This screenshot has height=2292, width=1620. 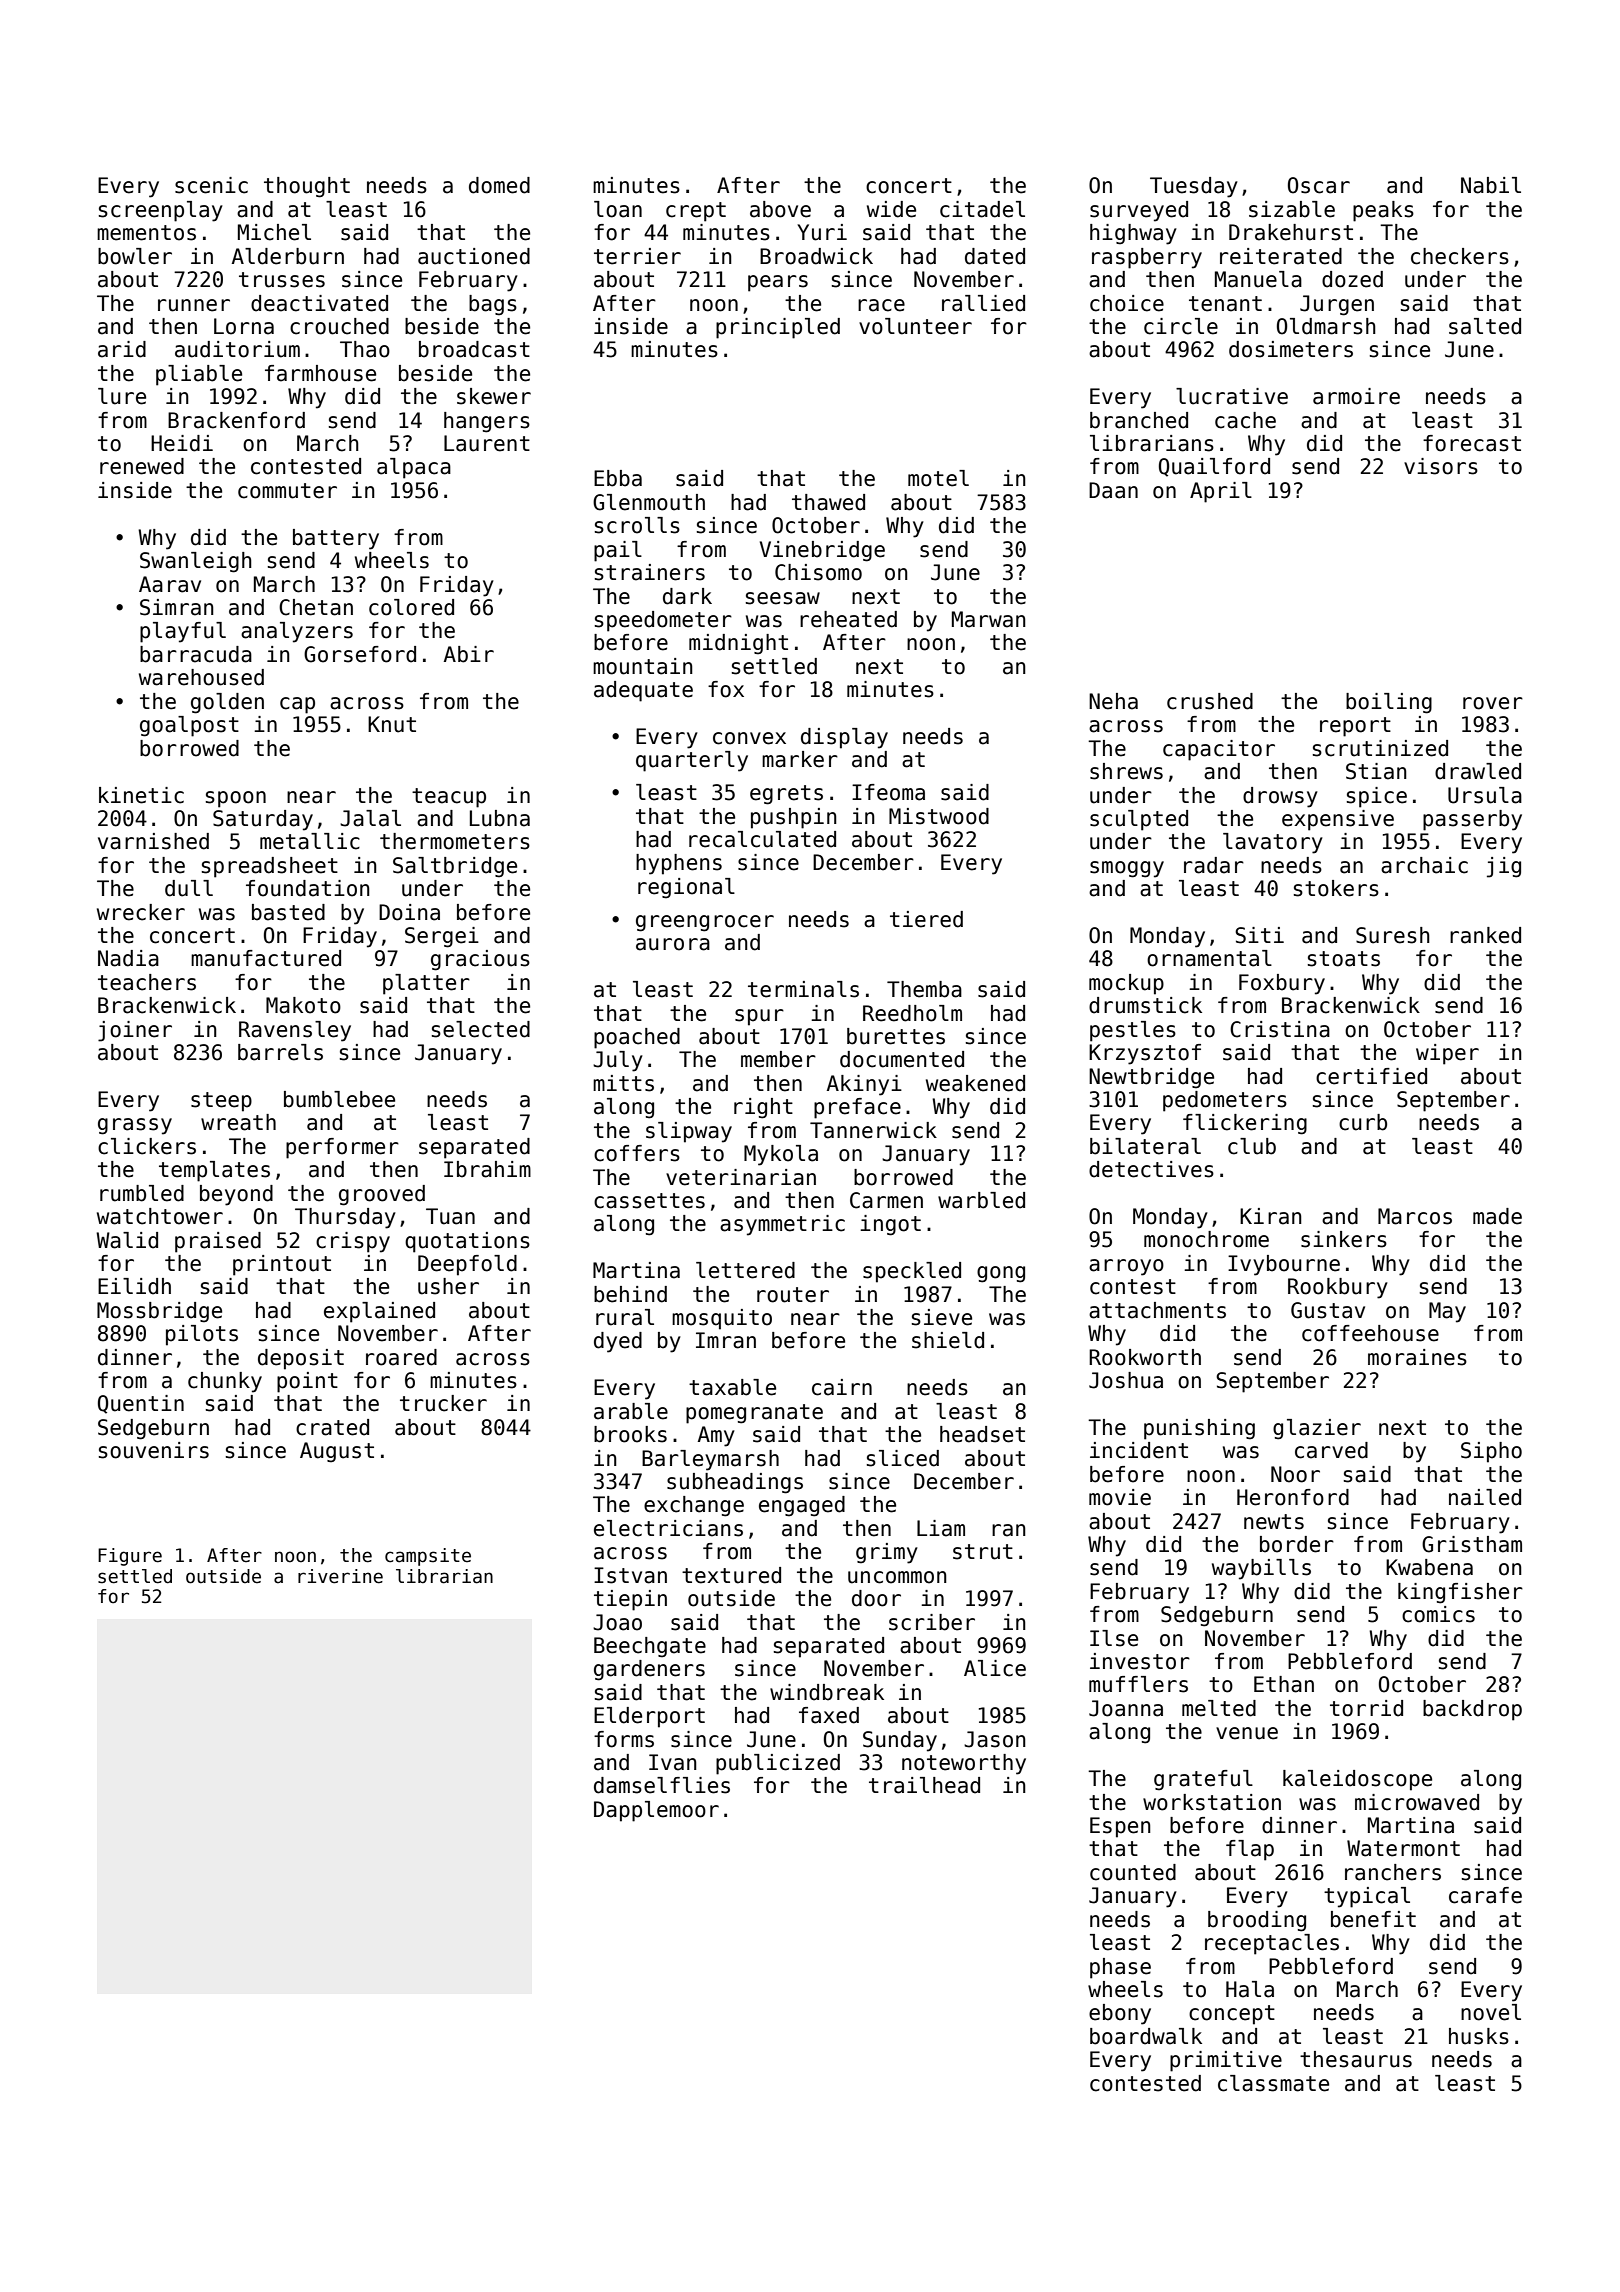 What do you see at coordinates (1206, 1239) in the screenshot?
I see `monochrome` at bounding box center [1206, 1239].
